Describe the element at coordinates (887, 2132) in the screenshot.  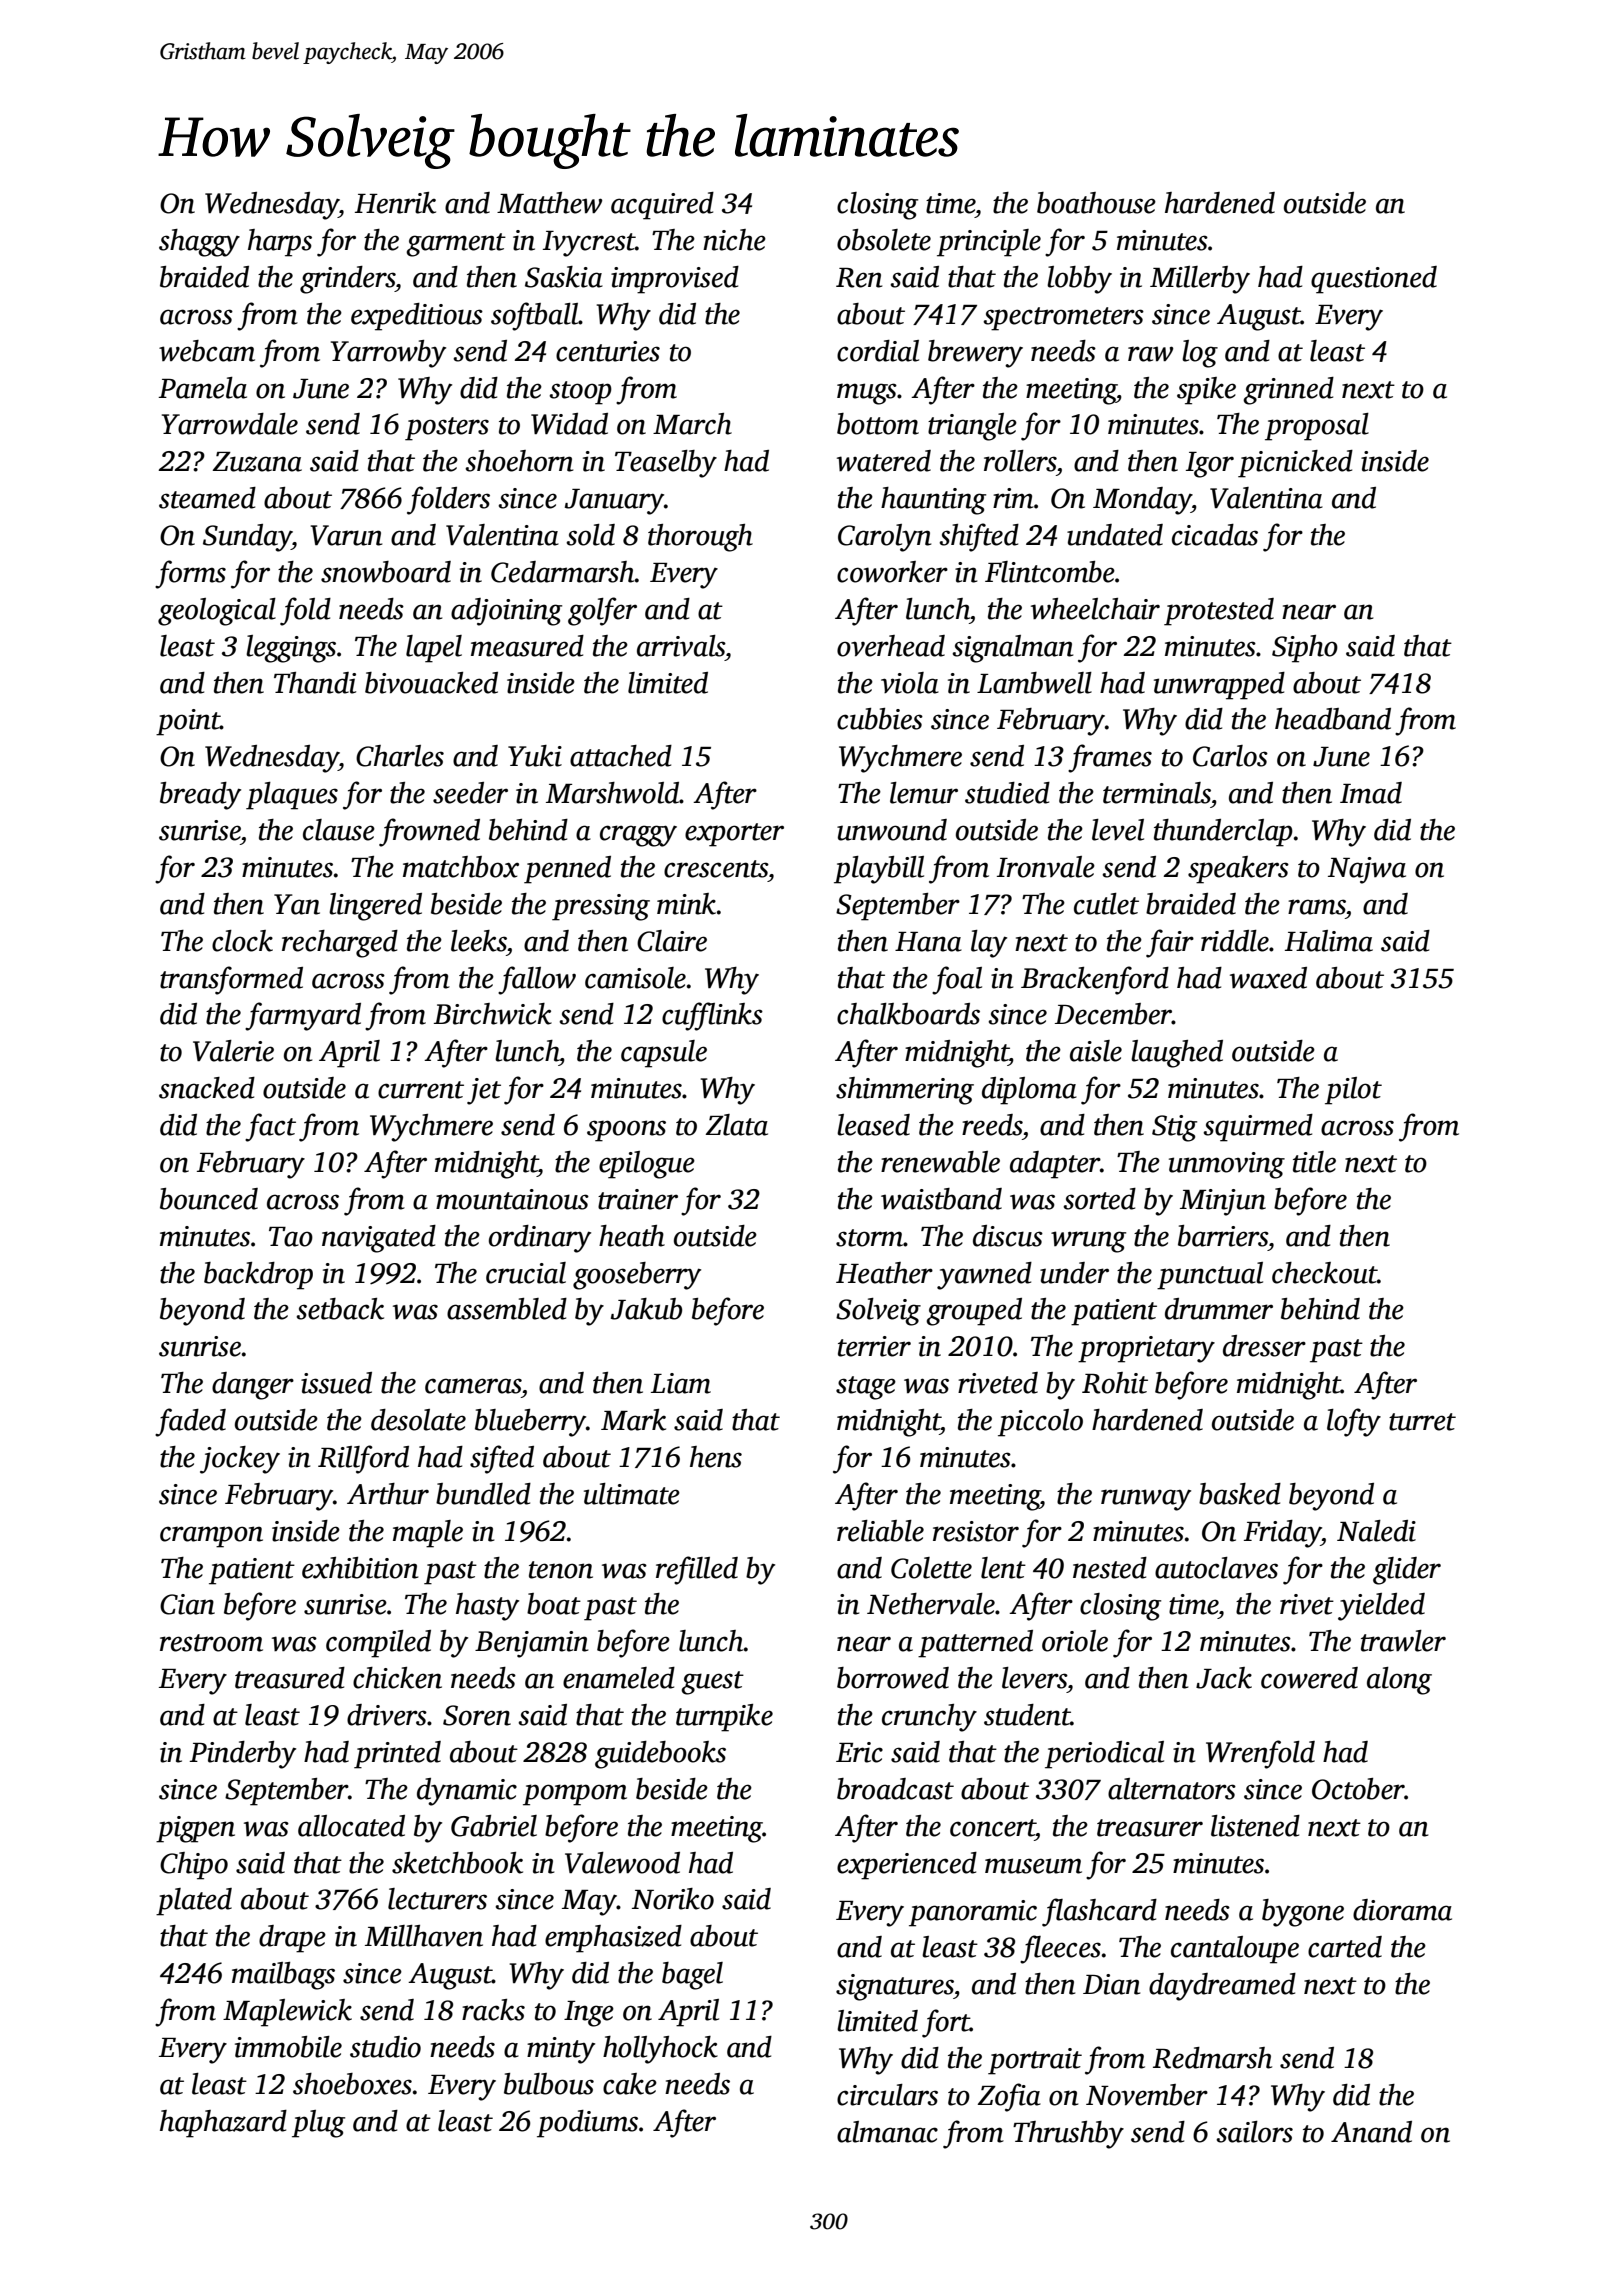
I see `almanac` at that location.
